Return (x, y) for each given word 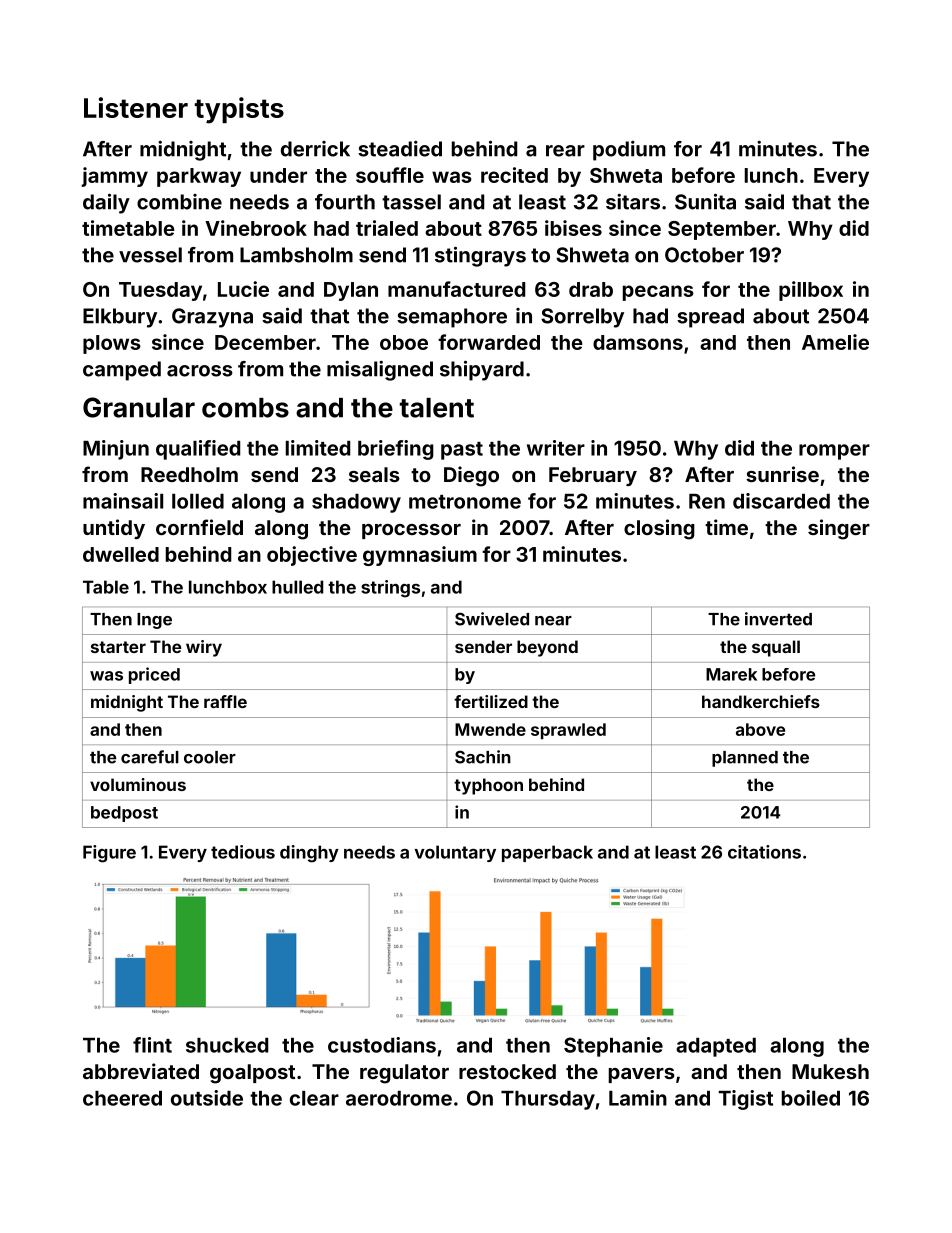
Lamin (638, 1098)
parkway (199, 177)
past (462, 451)
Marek (731, 674)
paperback (547, 853)
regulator (404, 1074)
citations (764, 852)
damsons (638, 342)
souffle (390, 175)
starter (118, 647)
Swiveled (492, 619)
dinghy (309, 854)
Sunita (705, 201)
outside (207, 1098)
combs (245, 408)
